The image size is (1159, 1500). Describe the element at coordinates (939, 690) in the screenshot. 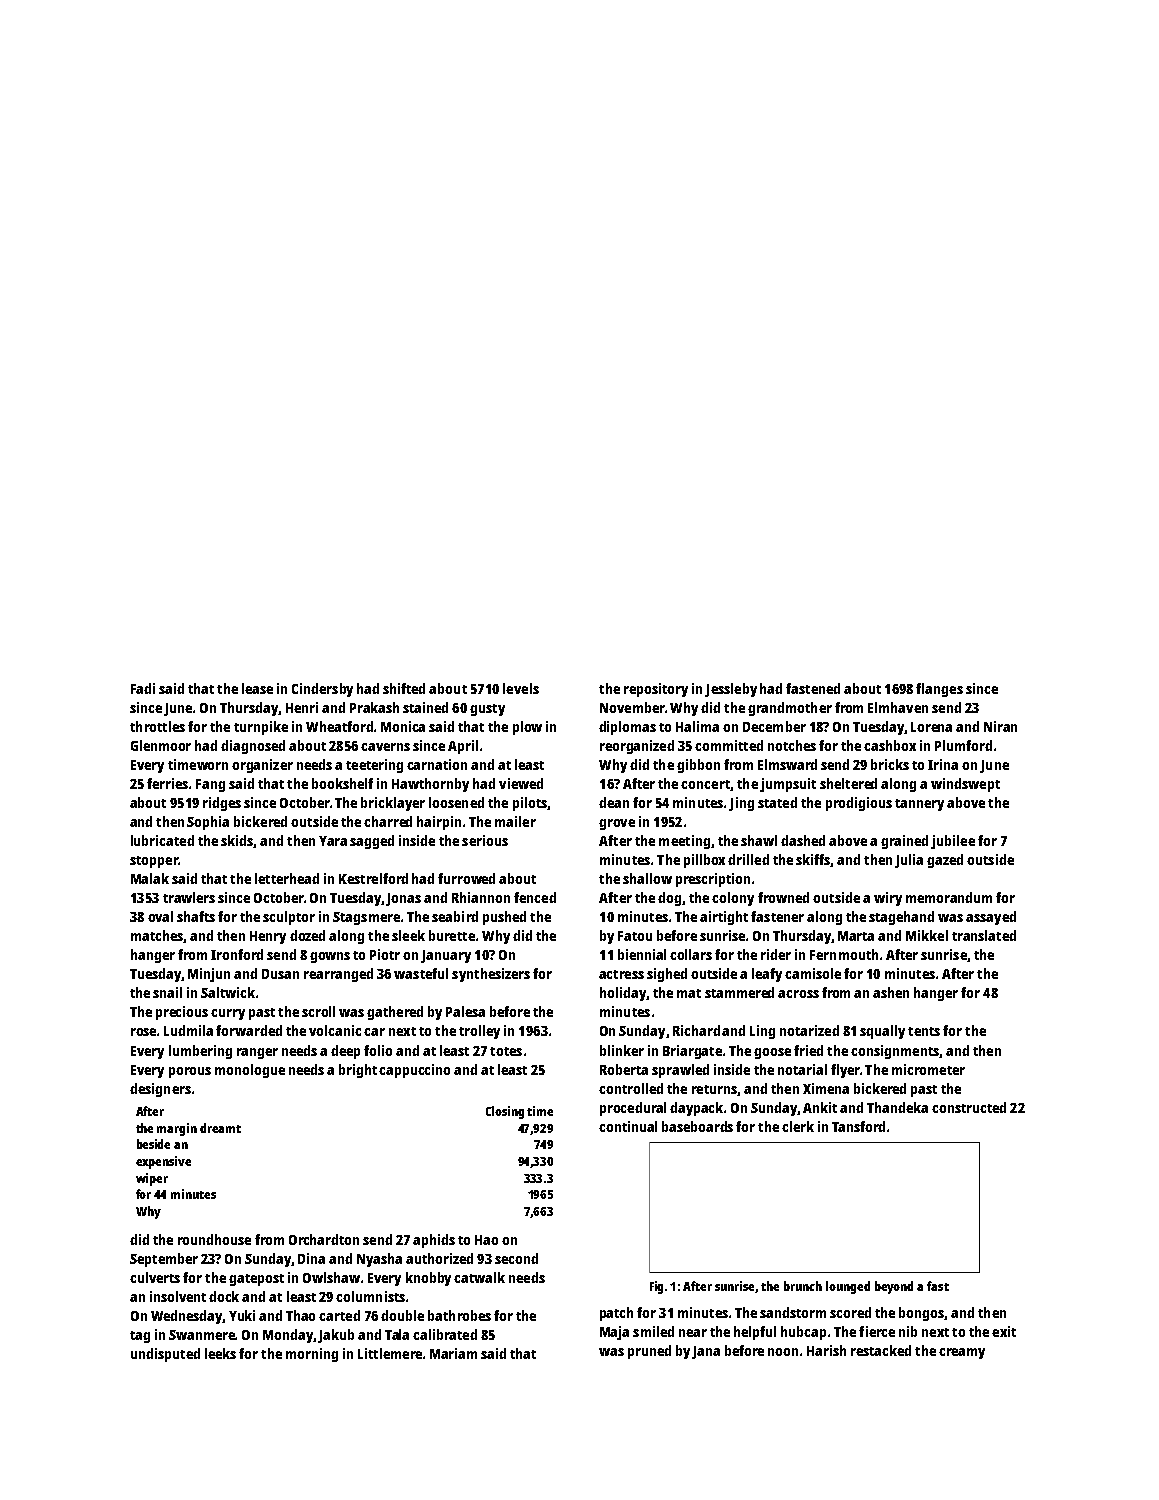

I see `flanges` at that location.
